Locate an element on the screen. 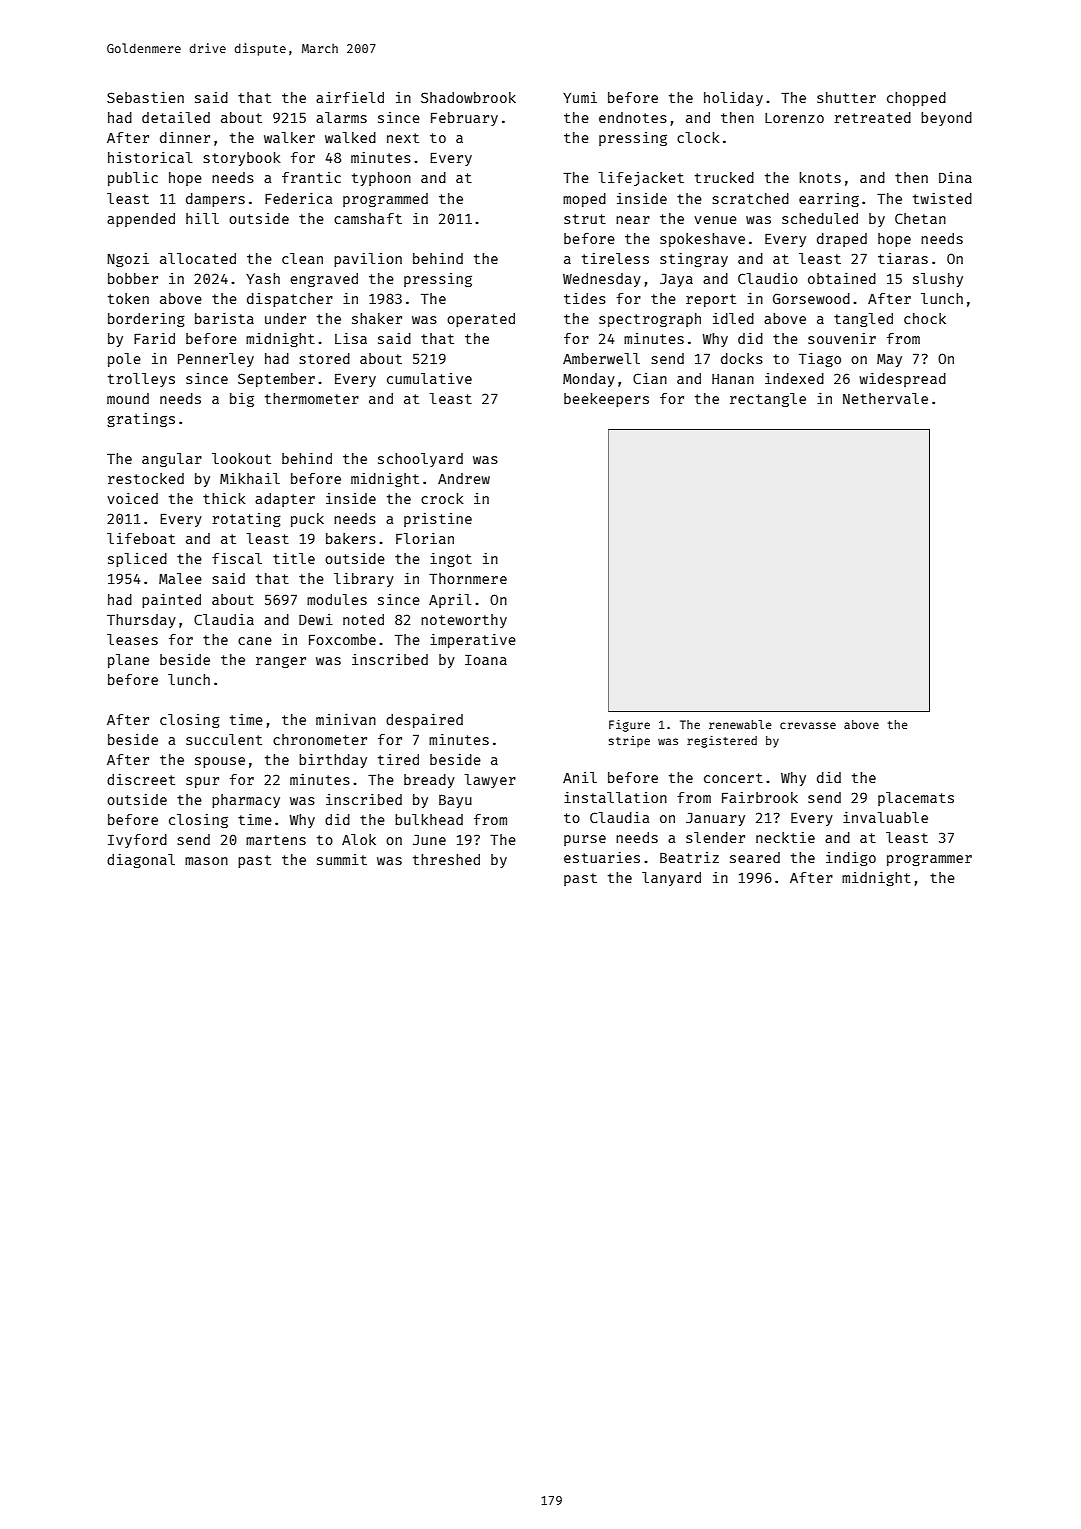  bobber is located at coordinates (133, 278).
